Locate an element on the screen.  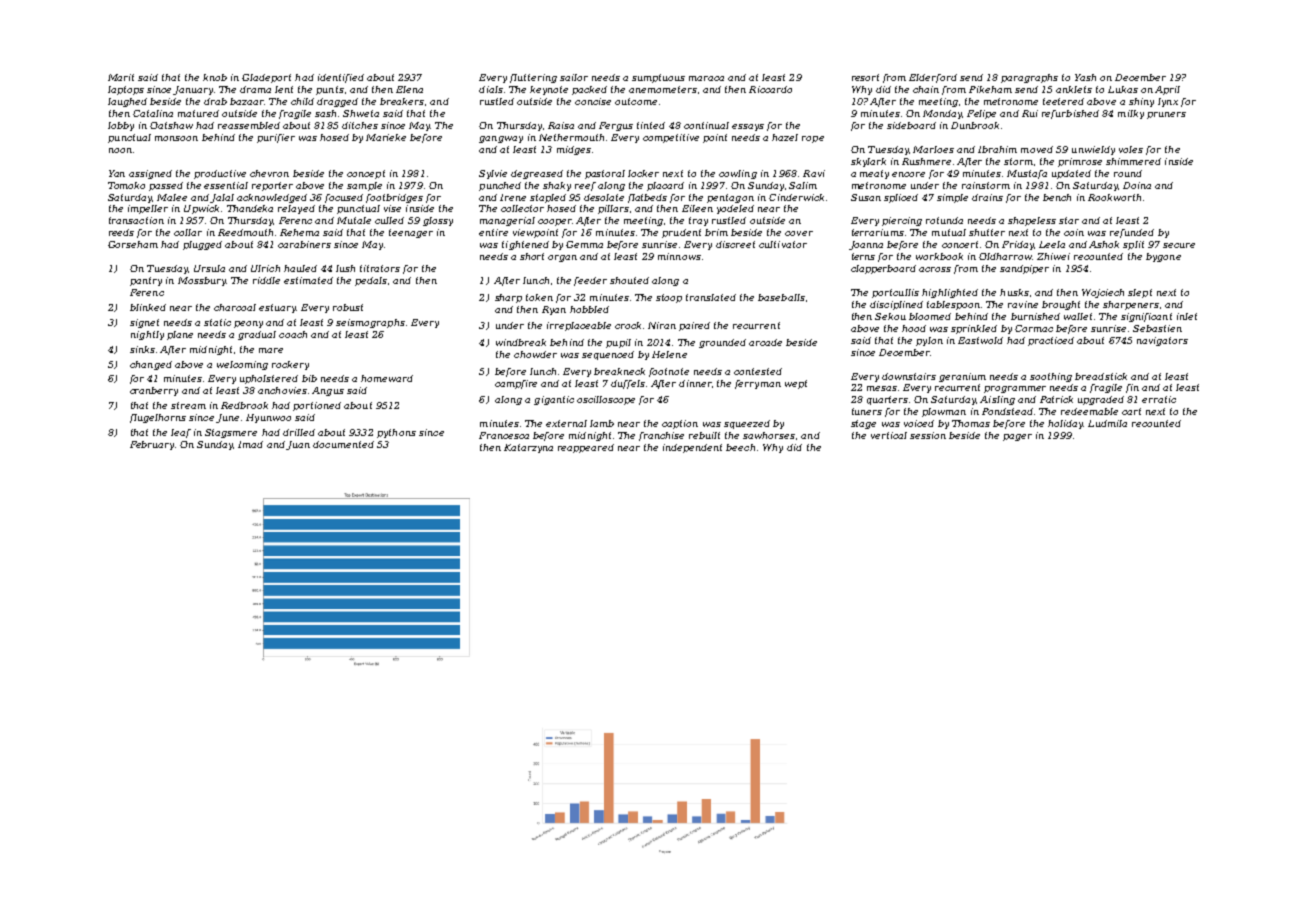
minnows is located at coordinates (679, 256).
